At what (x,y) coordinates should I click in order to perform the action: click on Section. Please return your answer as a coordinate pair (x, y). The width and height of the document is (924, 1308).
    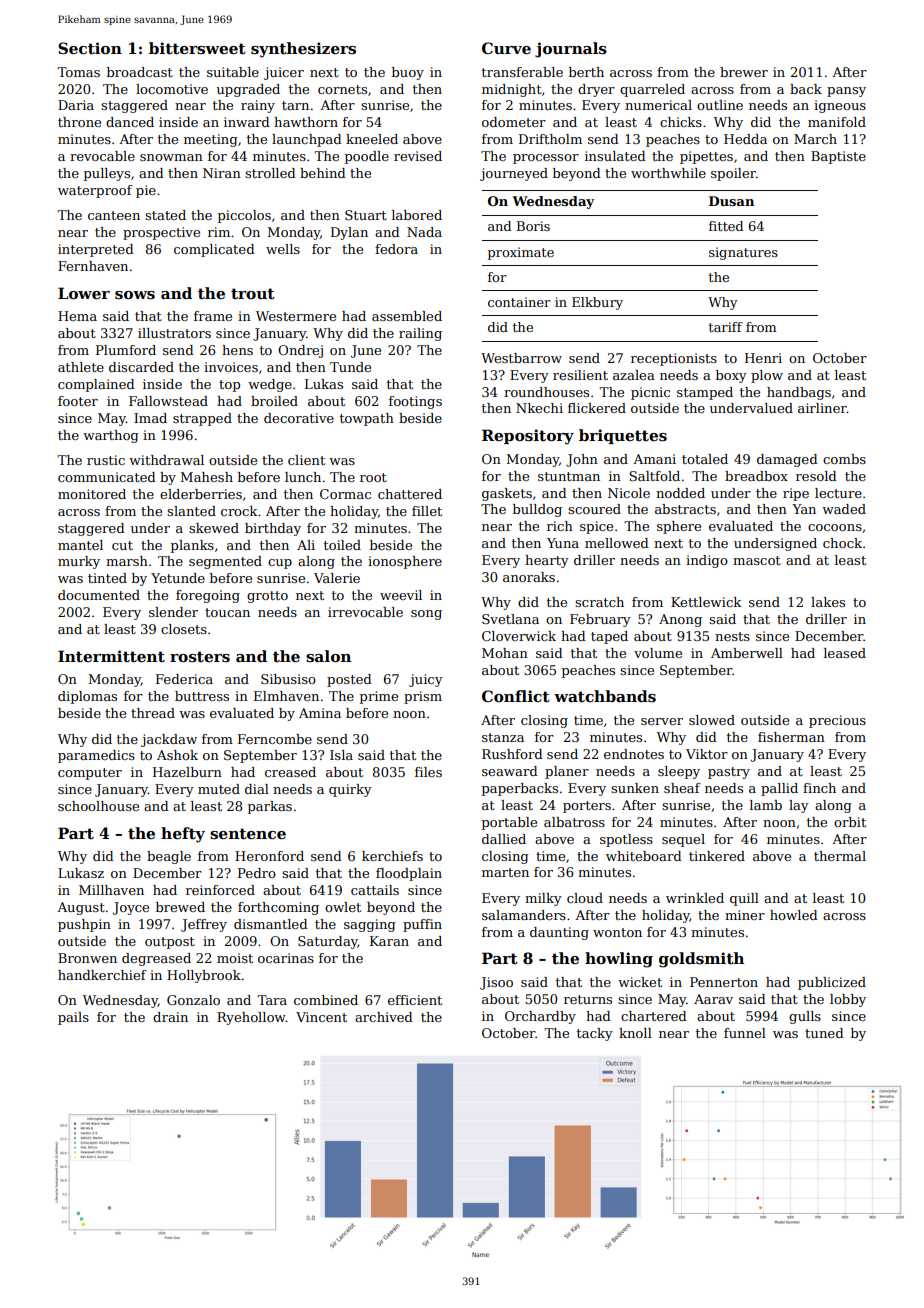
    Looking at the image, I should click on (90, 48).
